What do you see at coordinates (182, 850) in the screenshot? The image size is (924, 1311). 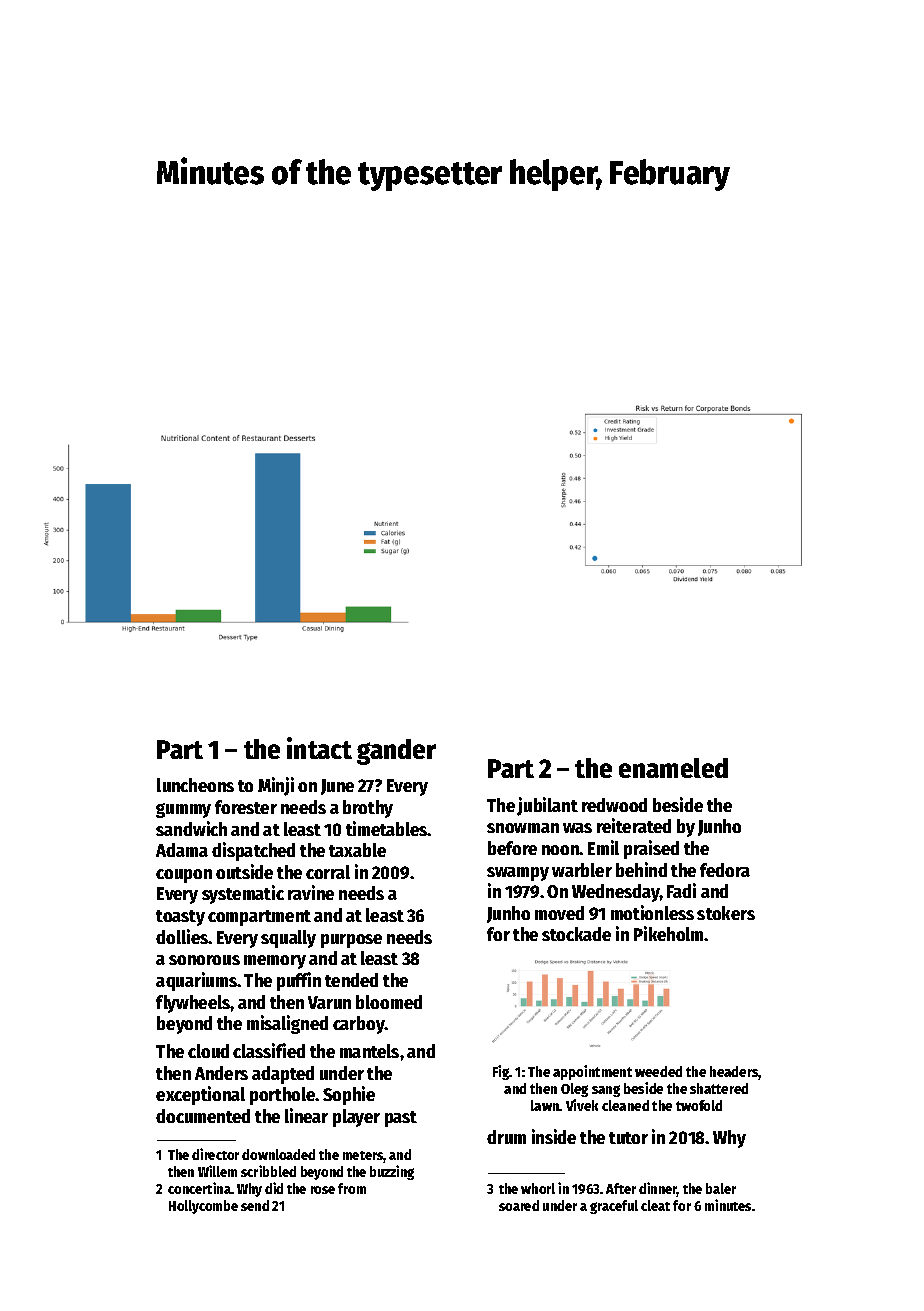 I see `Adama` at bounding box center [182, 850].
